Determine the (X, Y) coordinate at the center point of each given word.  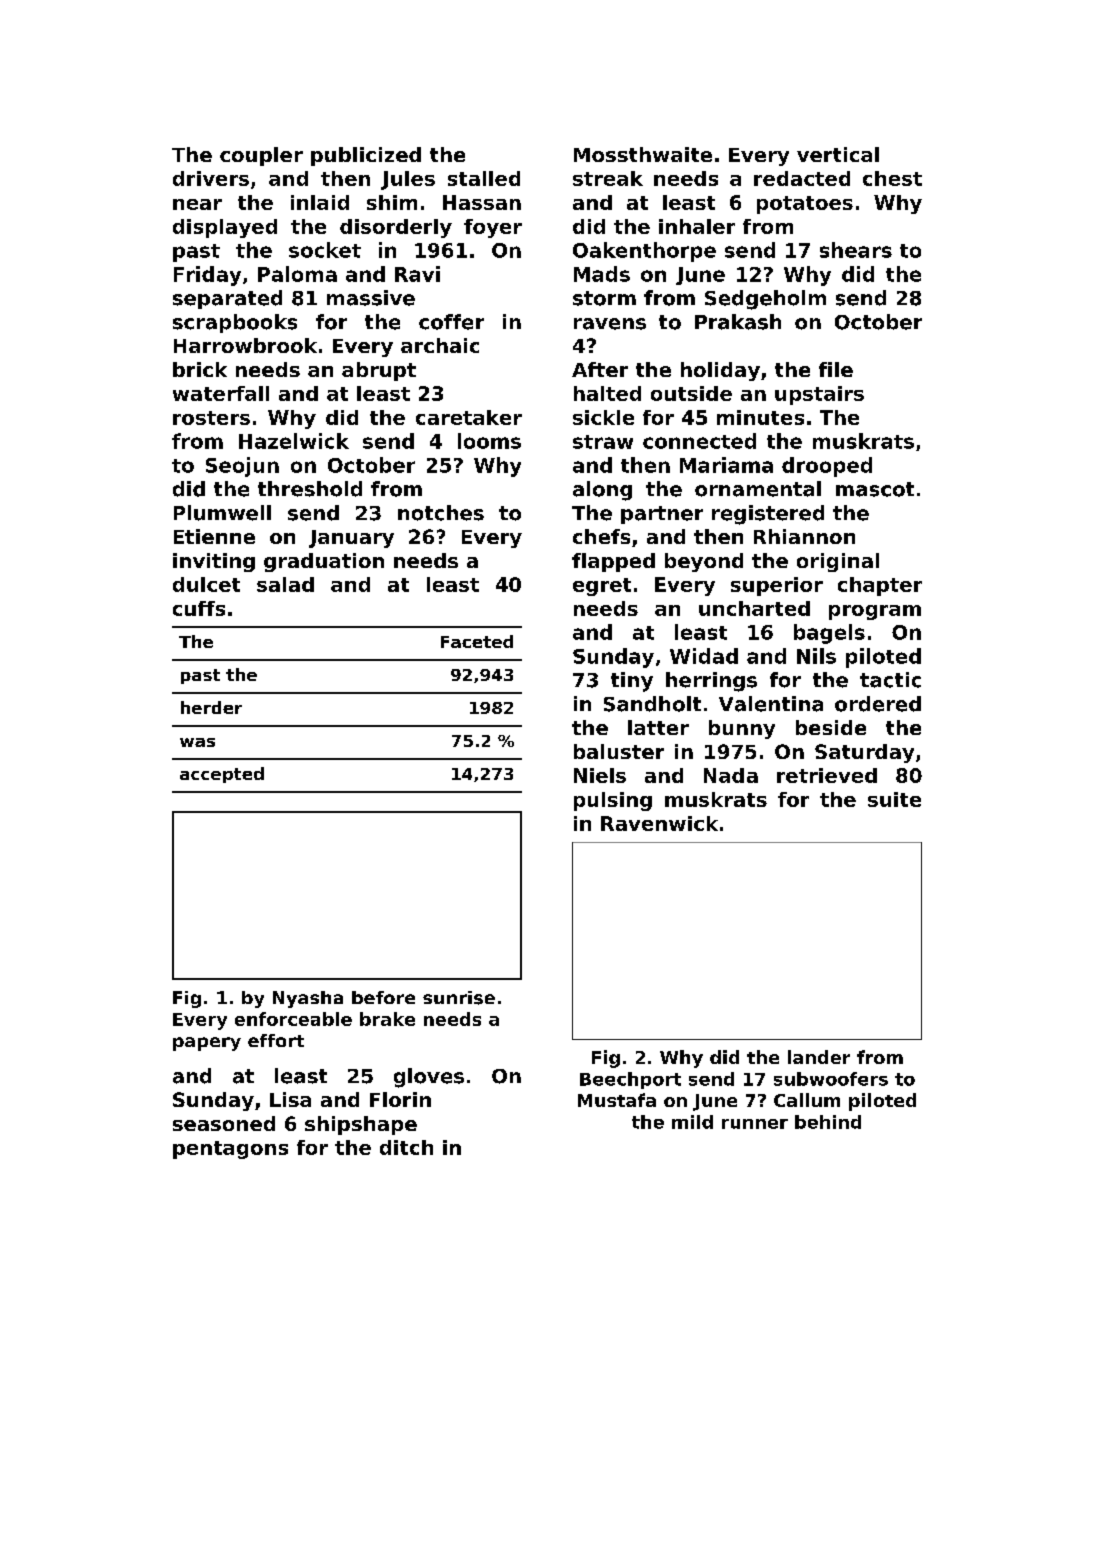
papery (207, 1044)
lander (819, 1057)
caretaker (469, 417)
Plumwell (222, 513)
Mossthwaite (643, 154)
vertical (838, 154)
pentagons (230, 1150)
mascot (875, 489)
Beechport (630, 1080)
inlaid (320, 202)
